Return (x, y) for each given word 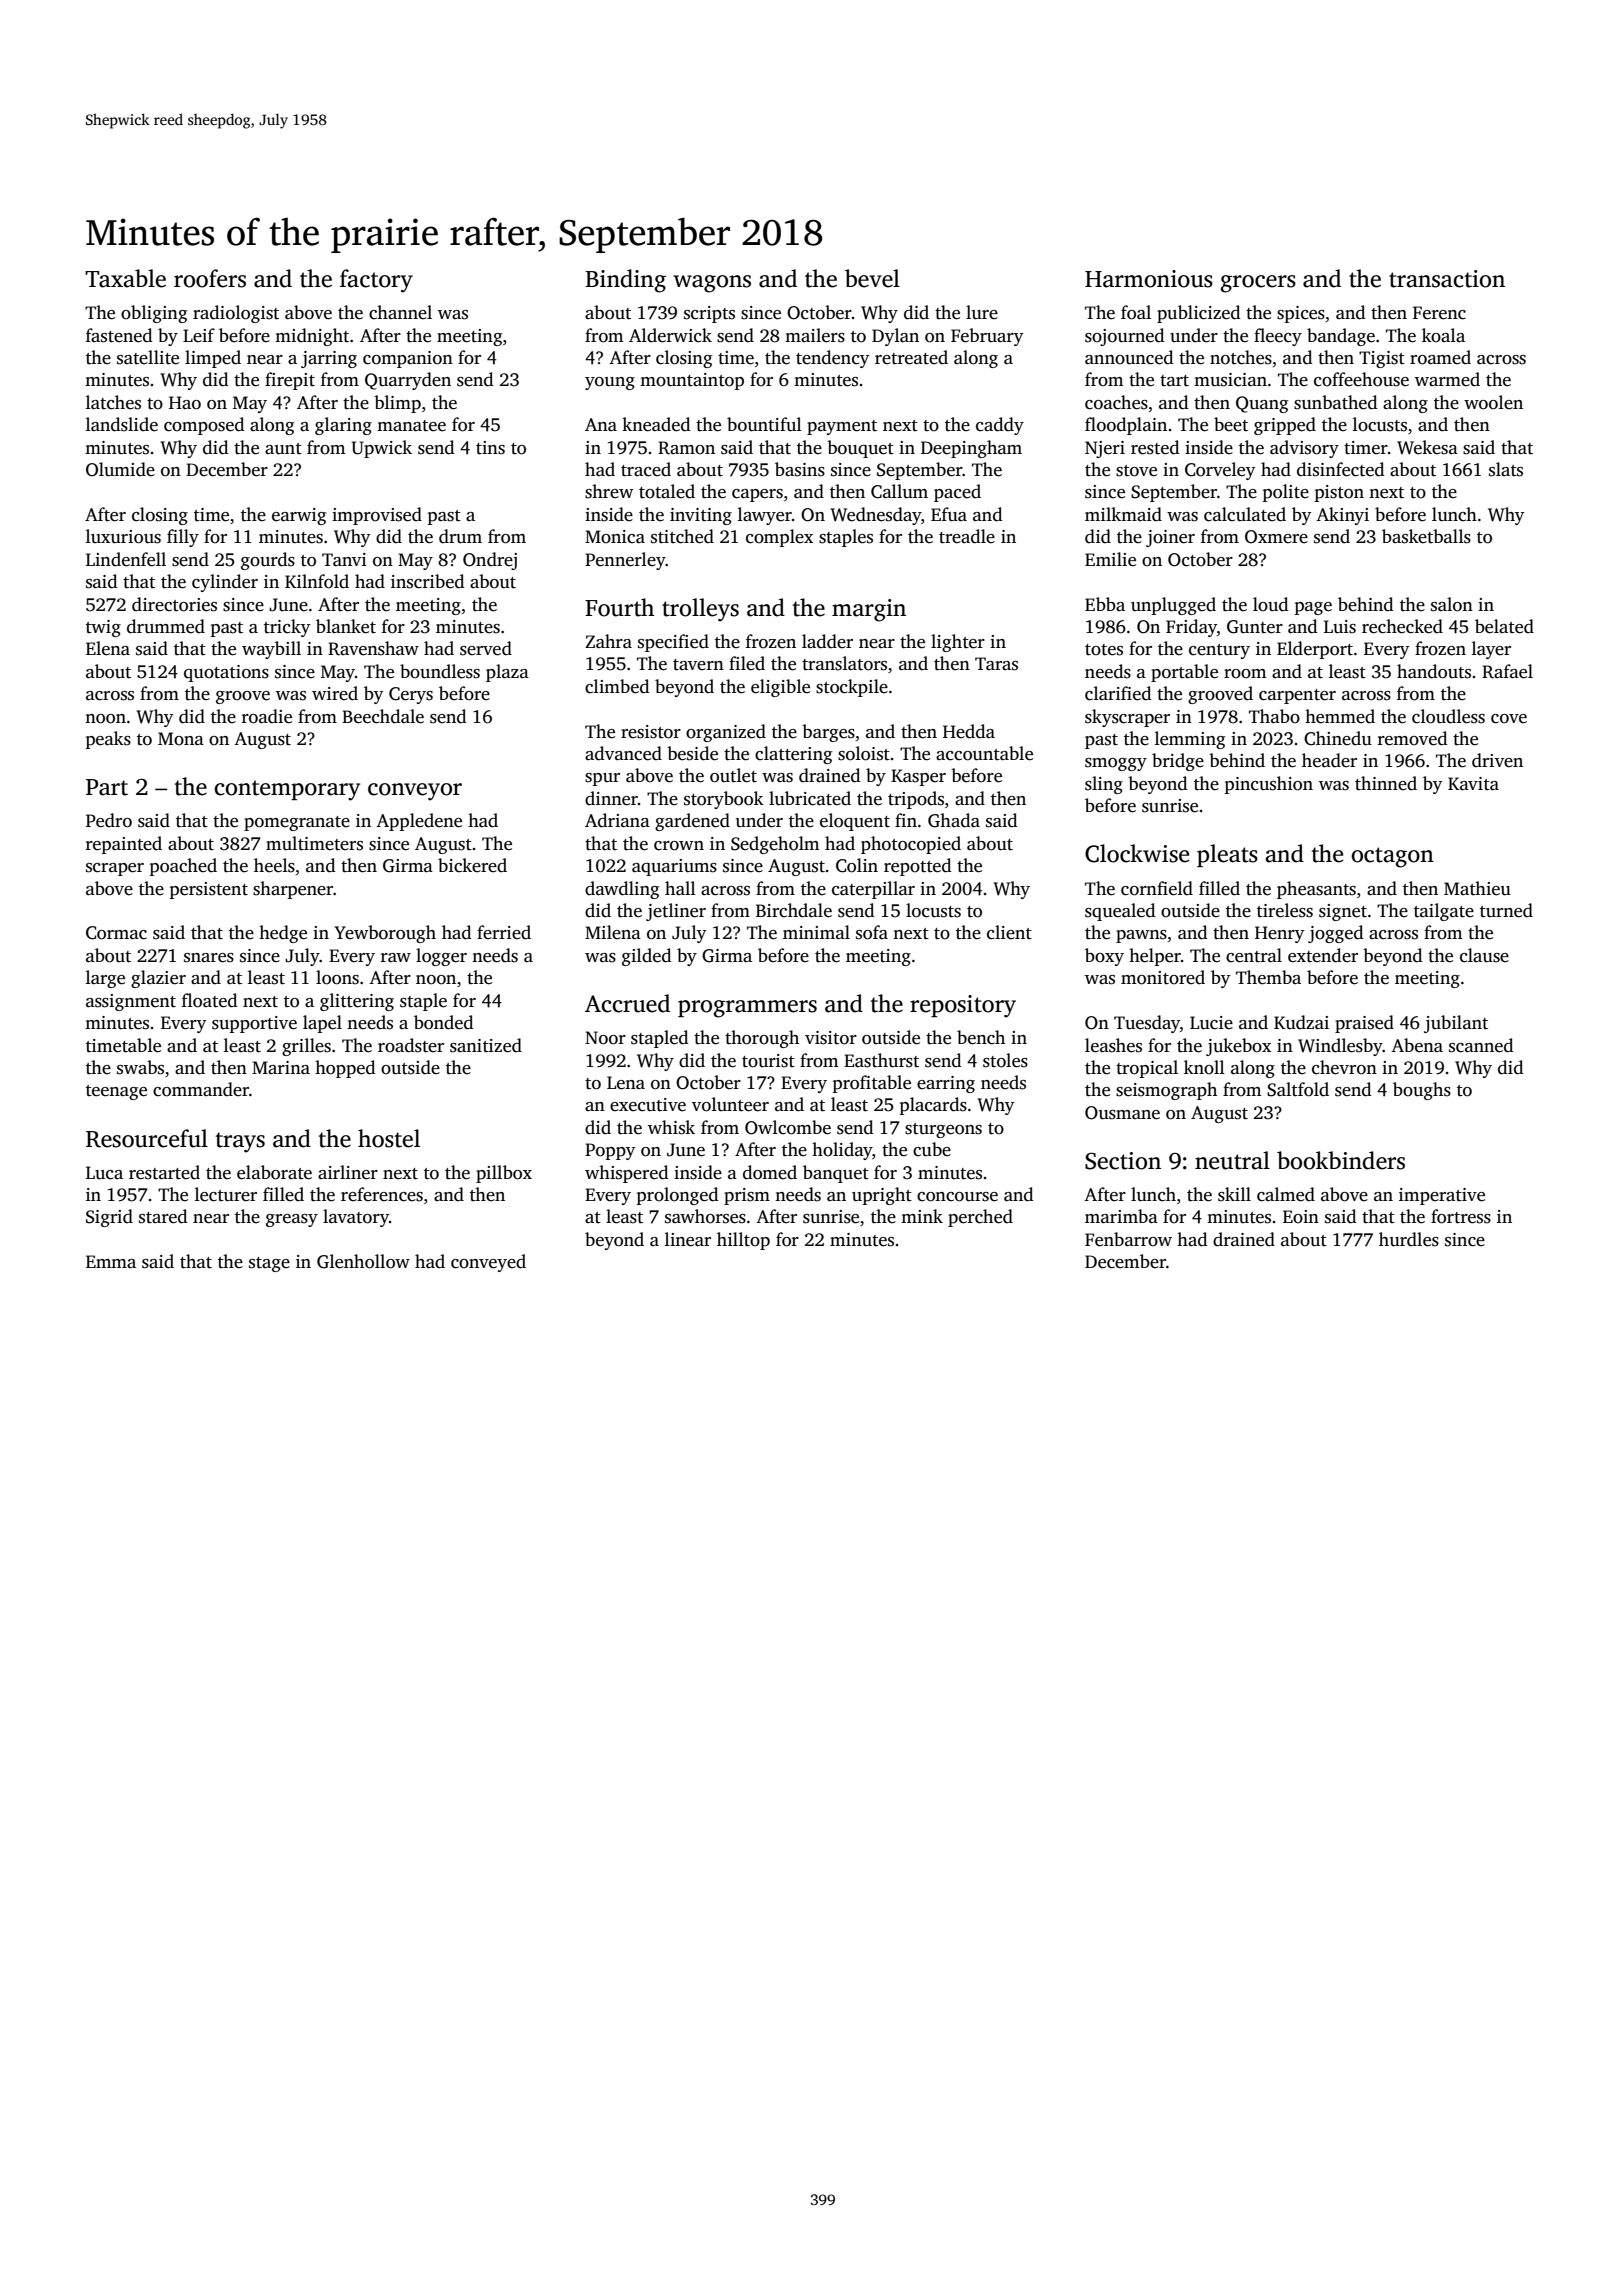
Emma (111, 1261)
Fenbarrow (1128, 1239)
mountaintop (692, 381)
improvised (377, 516)
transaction (1447, 279)
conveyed (488, 1263)
